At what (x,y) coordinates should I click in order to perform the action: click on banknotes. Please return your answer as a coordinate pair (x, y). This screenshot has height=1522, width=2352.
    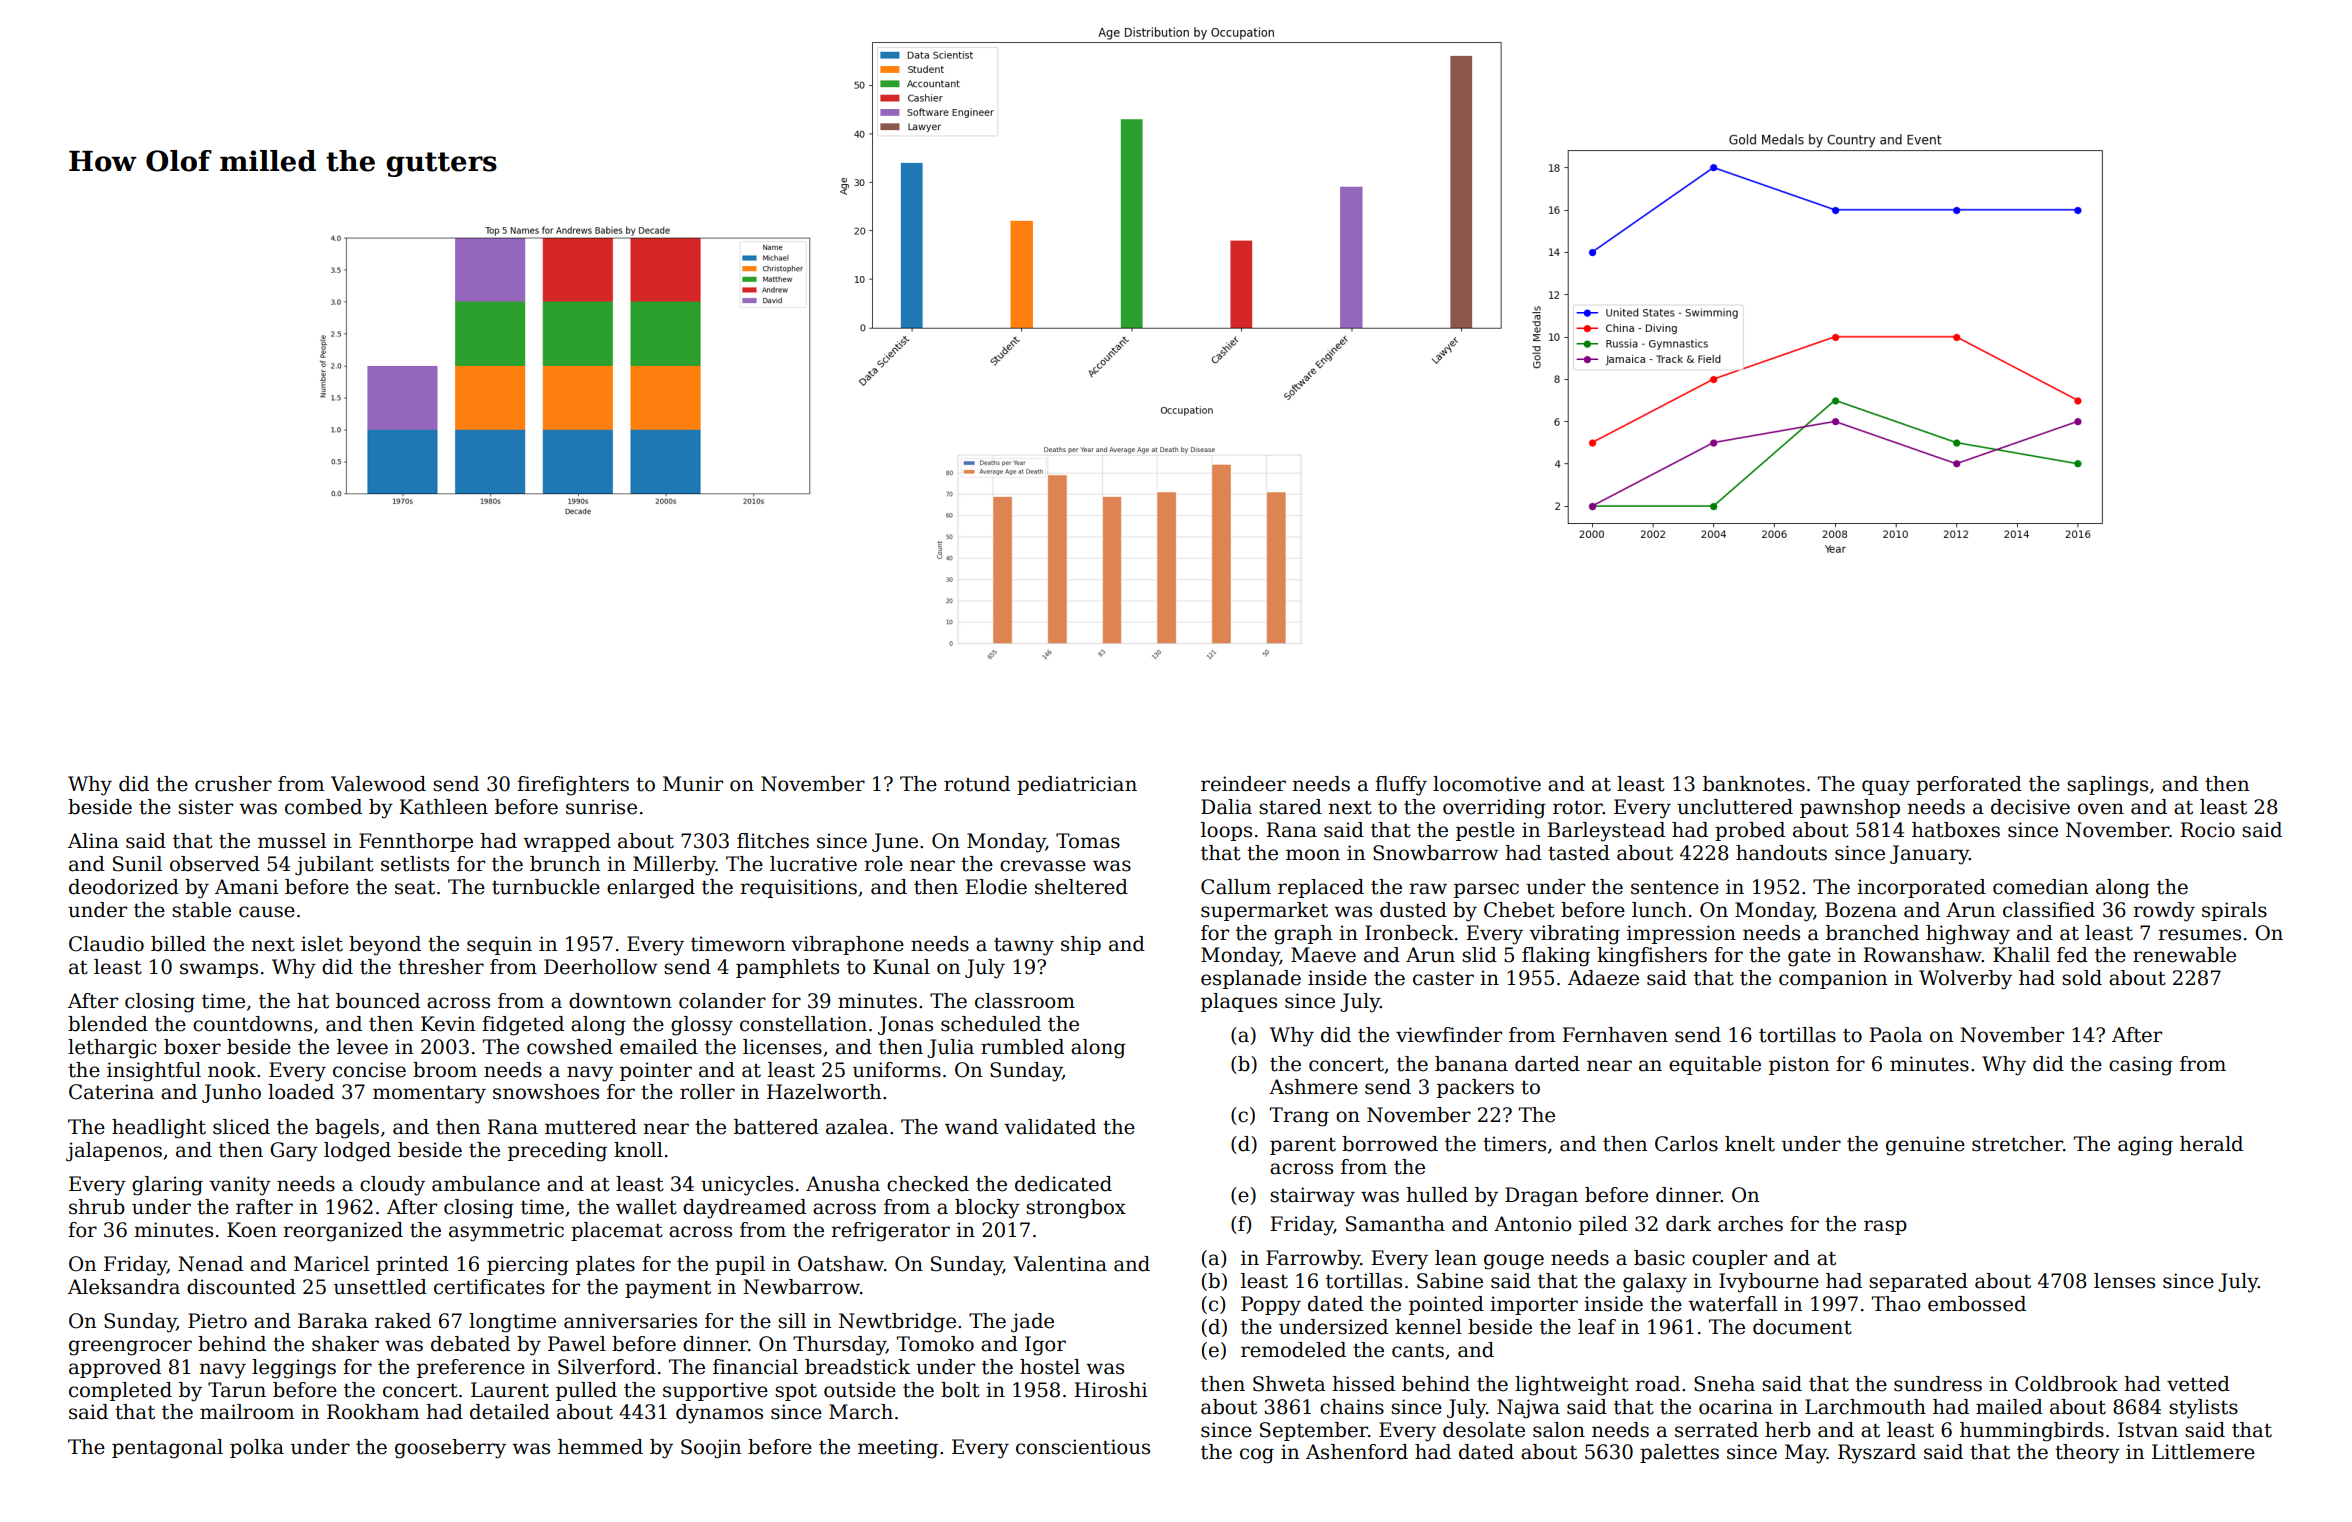
    Looking at the image, I should click on (1754, 784).
